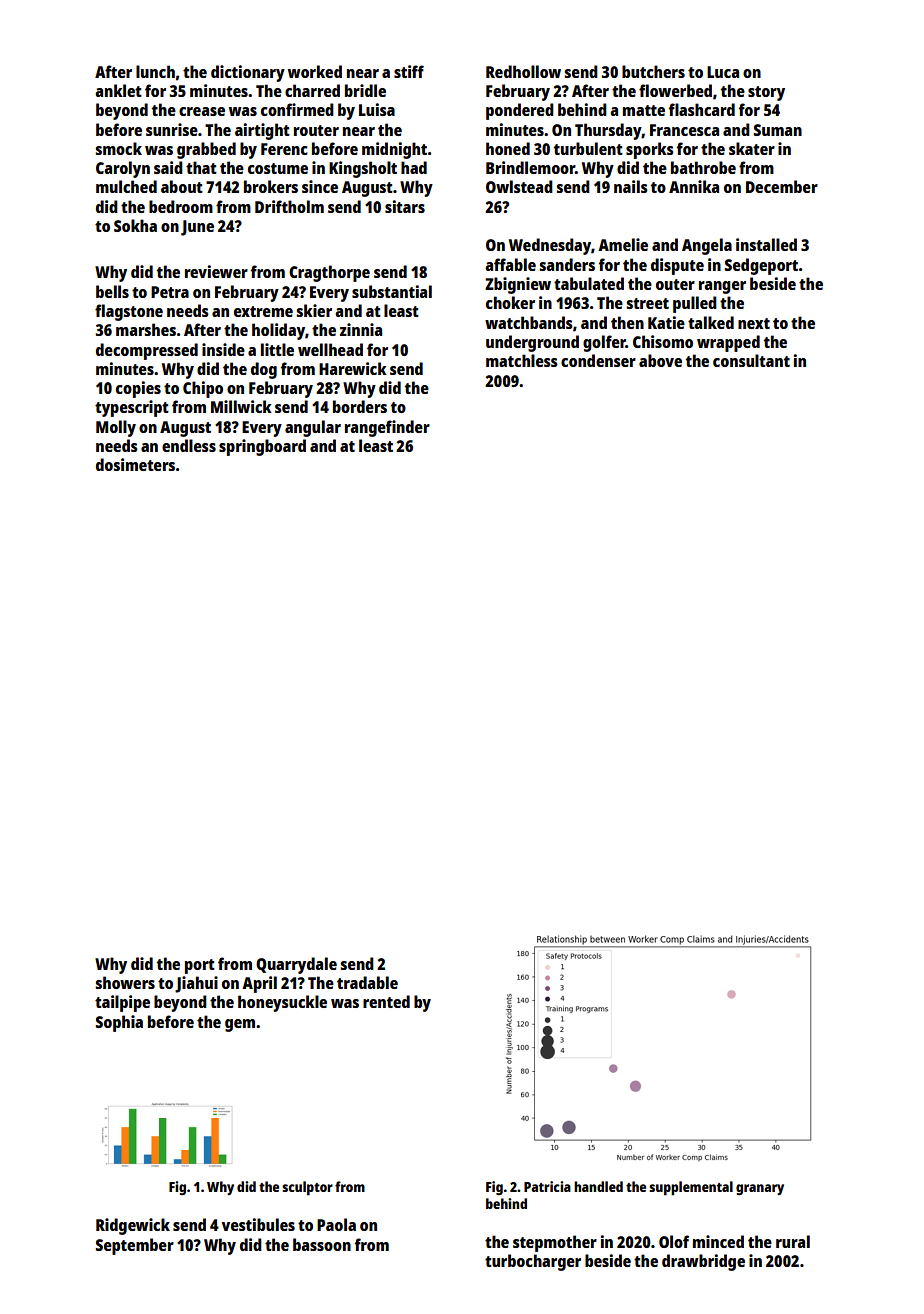 The width and height of the image is (924, 1314). Describe the element at coordinates (203, 389) in the image. I see `Chipo` at that location.
